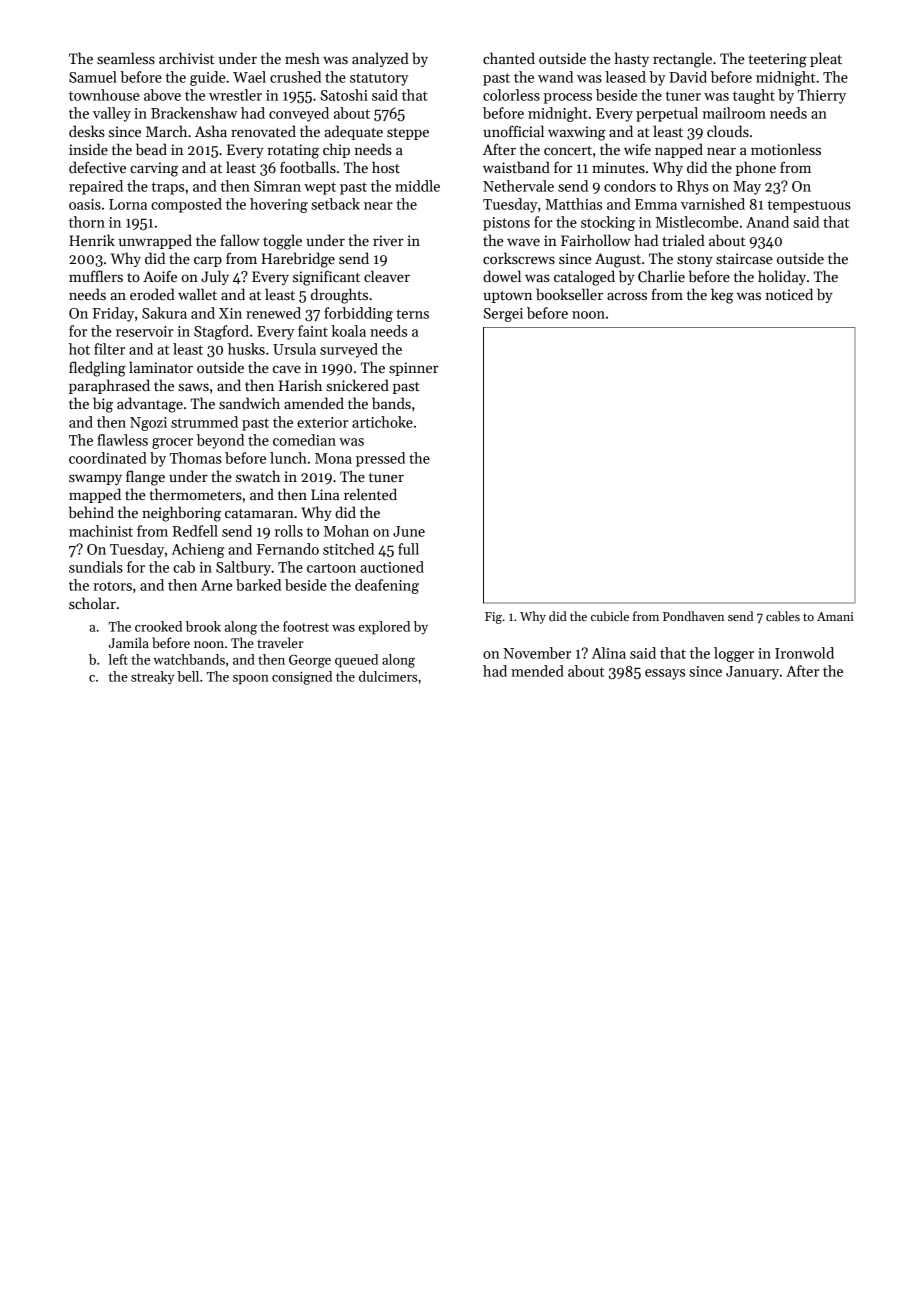 The height and width of the image is (1308, 924). What do you see at coordinates (109, 386) in the image?
I see `paraphrased` at bounding box center [109, 386].
